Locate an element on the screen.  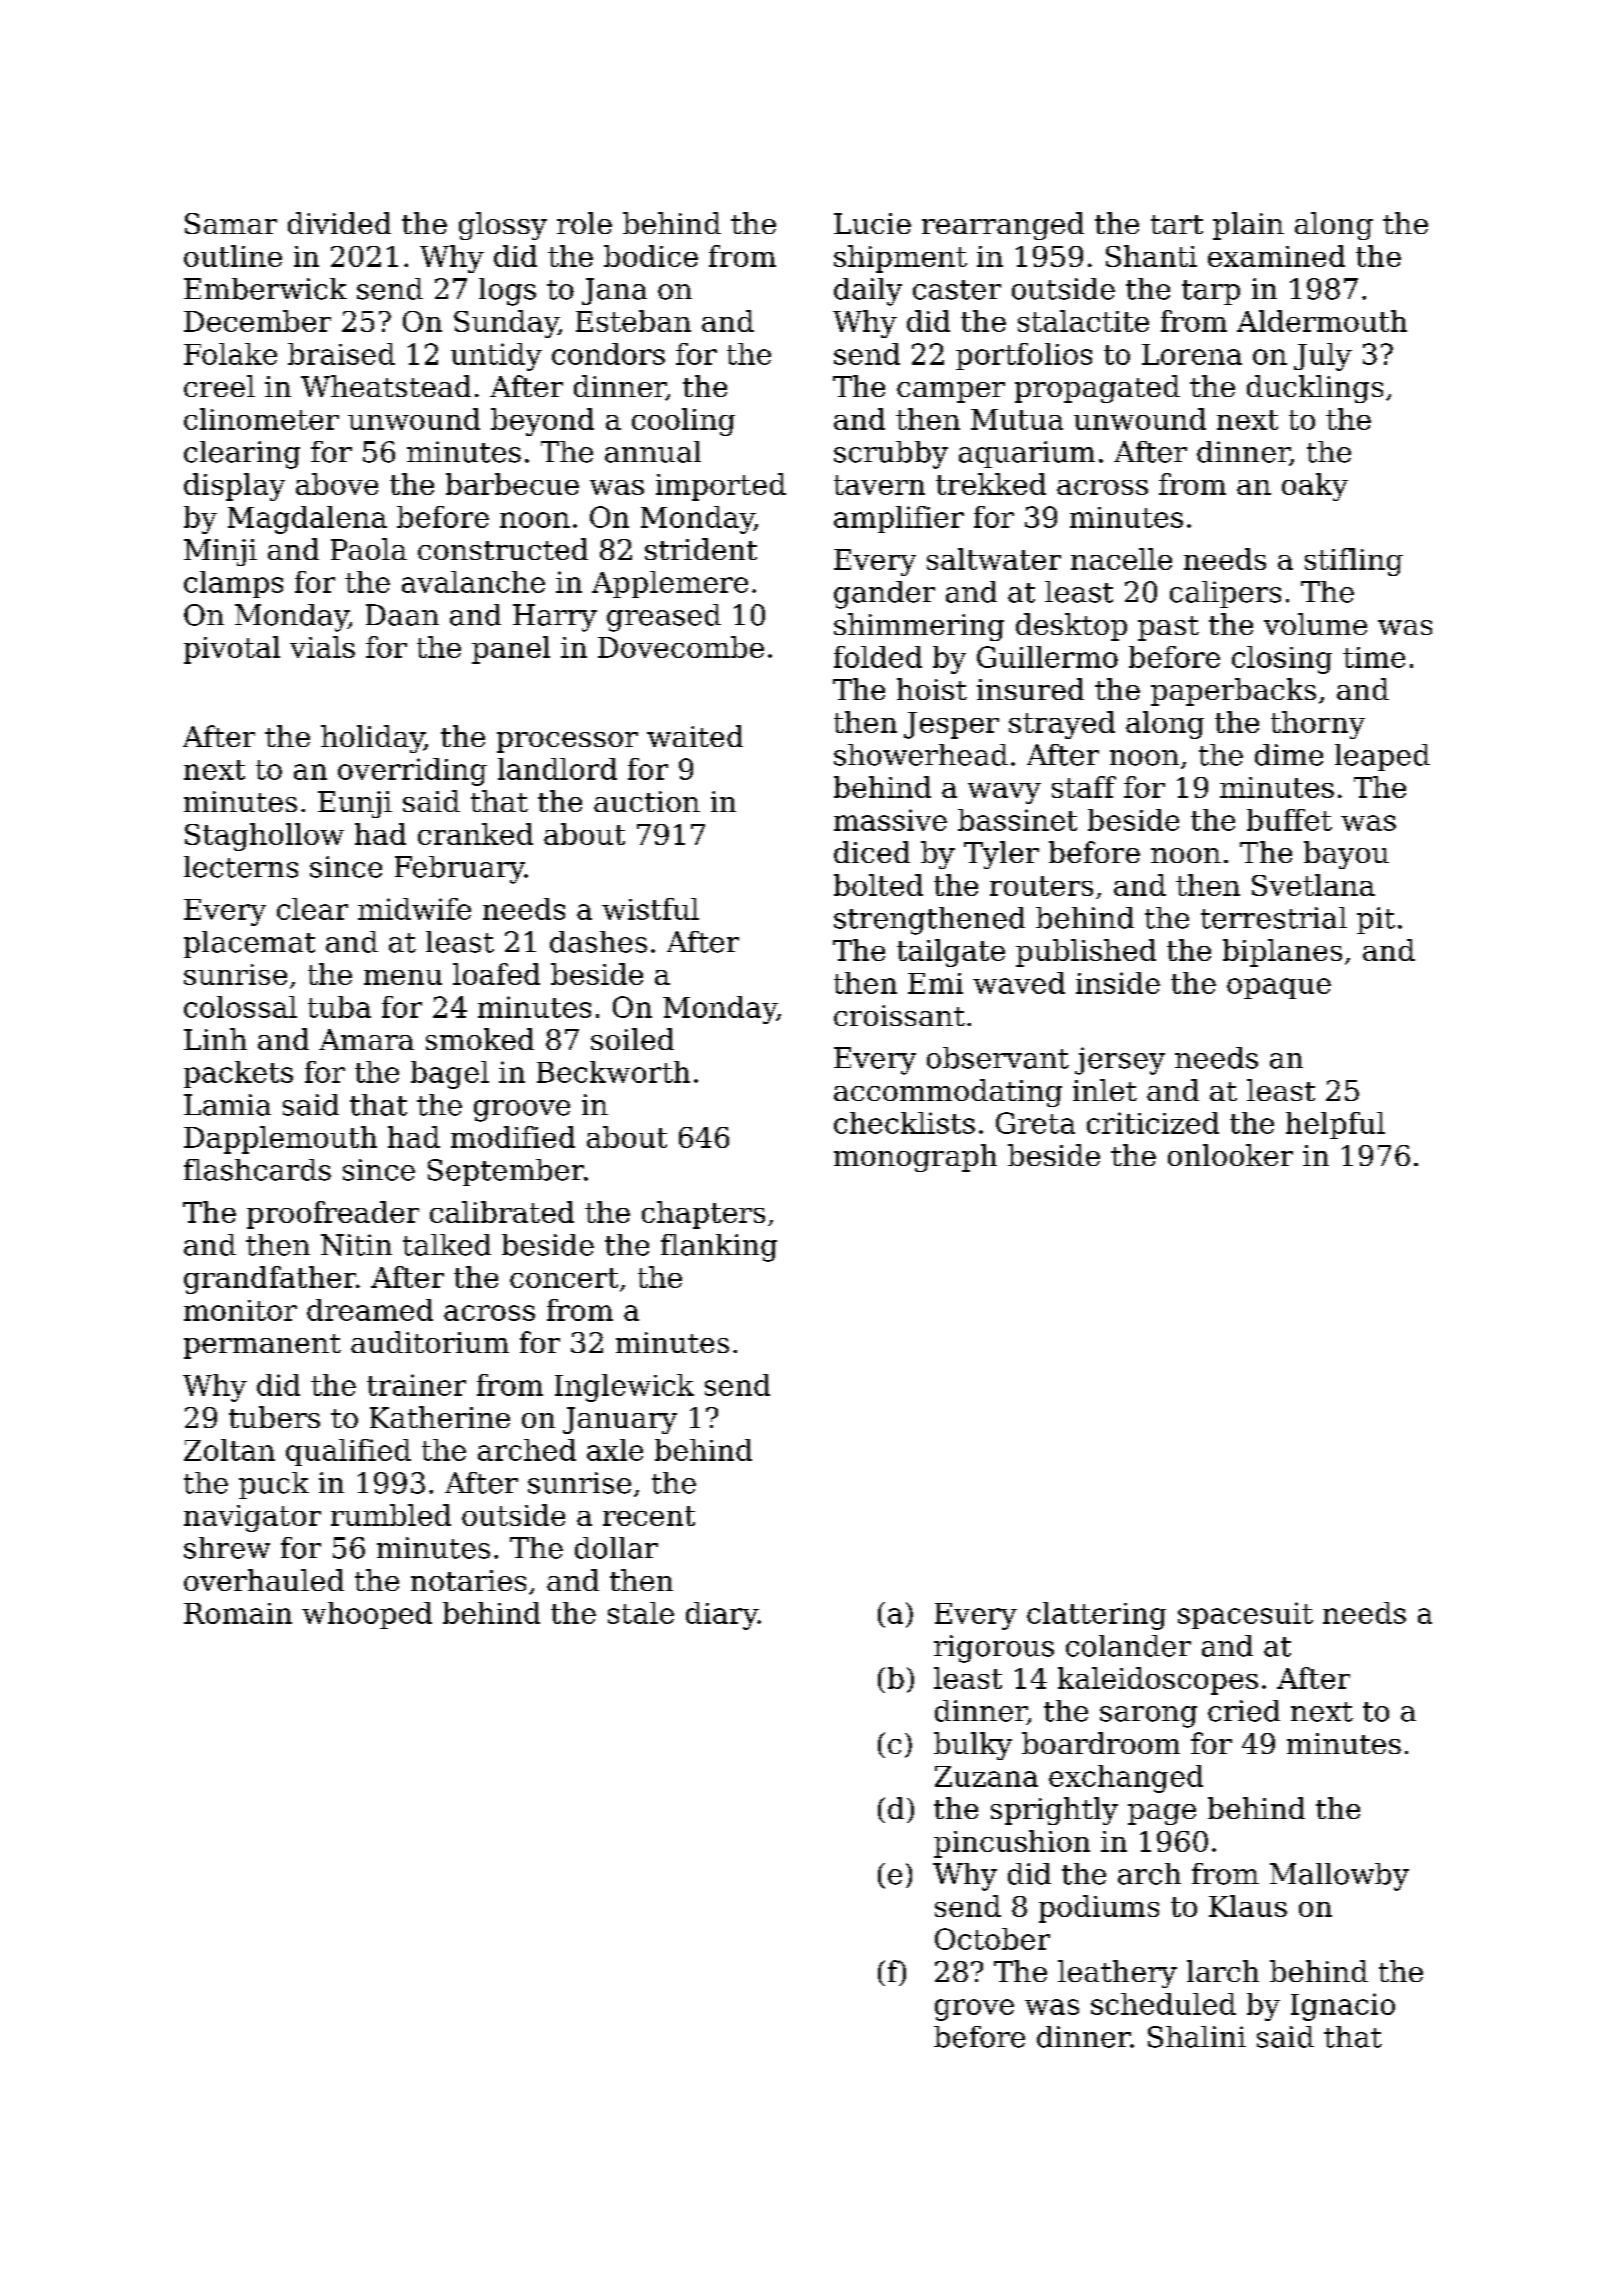
tart is located at coordinates (1177, 224).
